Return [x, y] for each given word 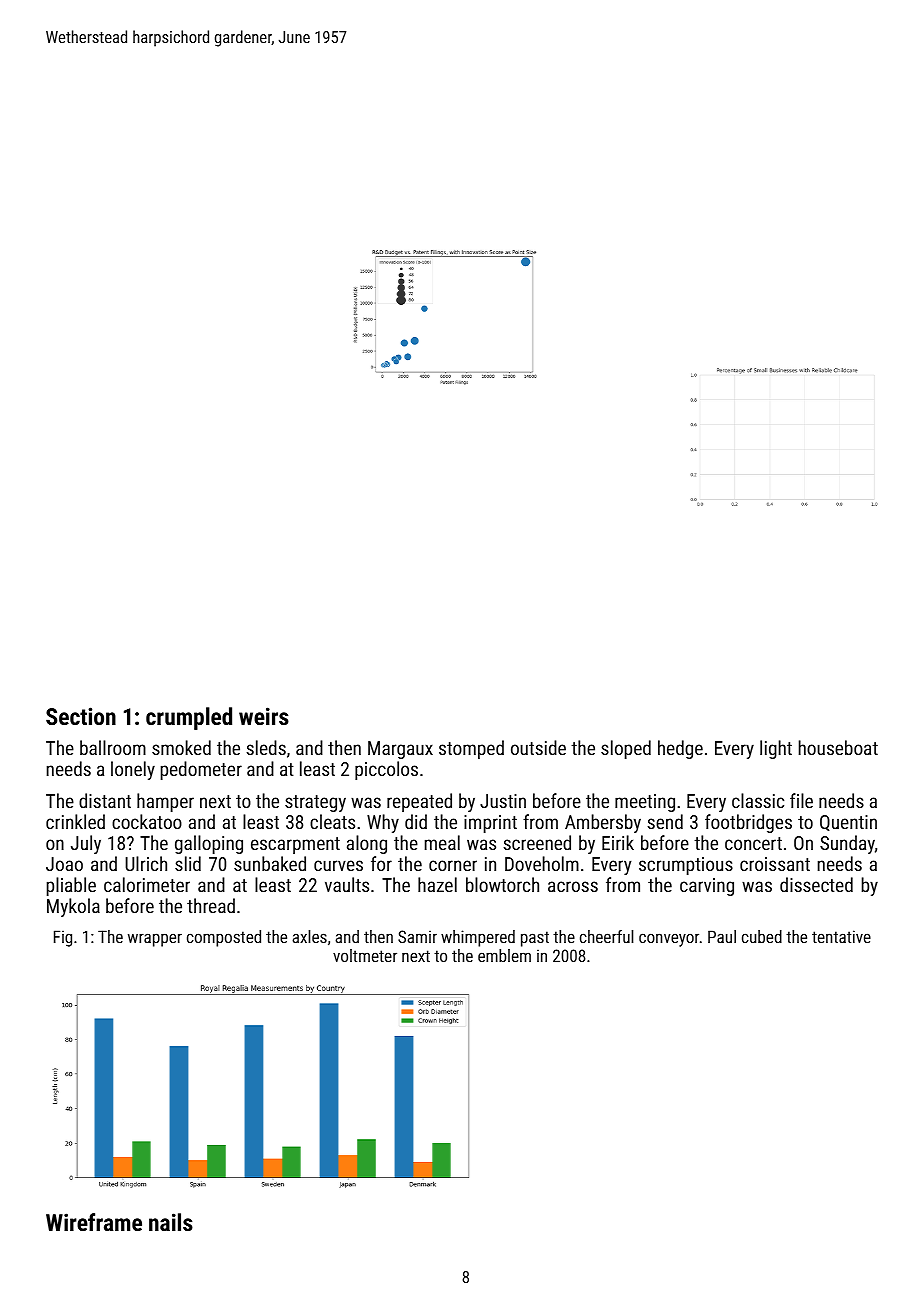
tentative [841, 936]
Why [383, 823]
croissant [775, 864]
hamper [165, 802]
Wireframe [94, 1222]
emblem [504, 955]
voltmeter [365, 955]
